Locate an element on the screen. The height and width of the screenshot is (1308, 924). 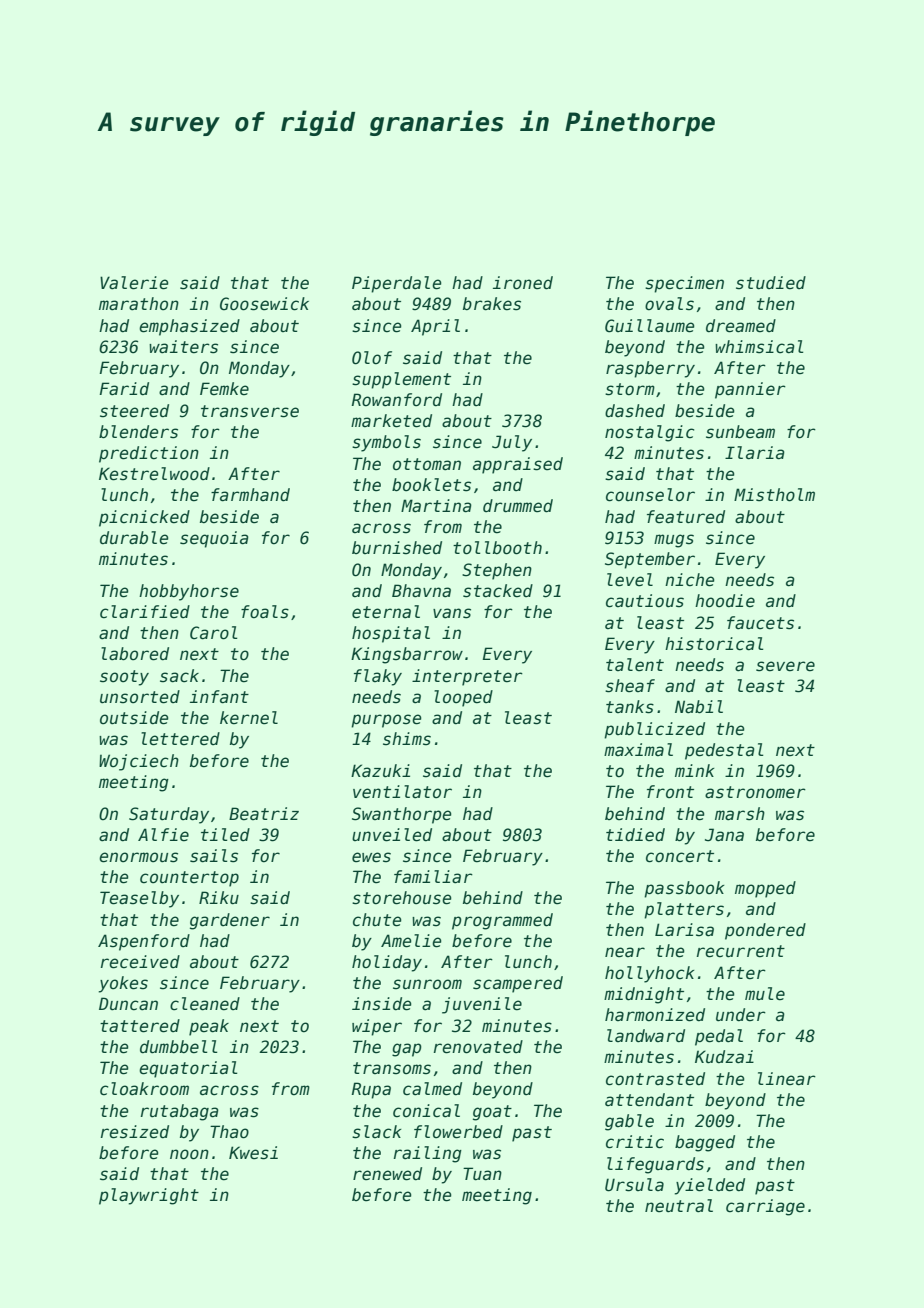
passbook is located at coordinates (684, 889).
